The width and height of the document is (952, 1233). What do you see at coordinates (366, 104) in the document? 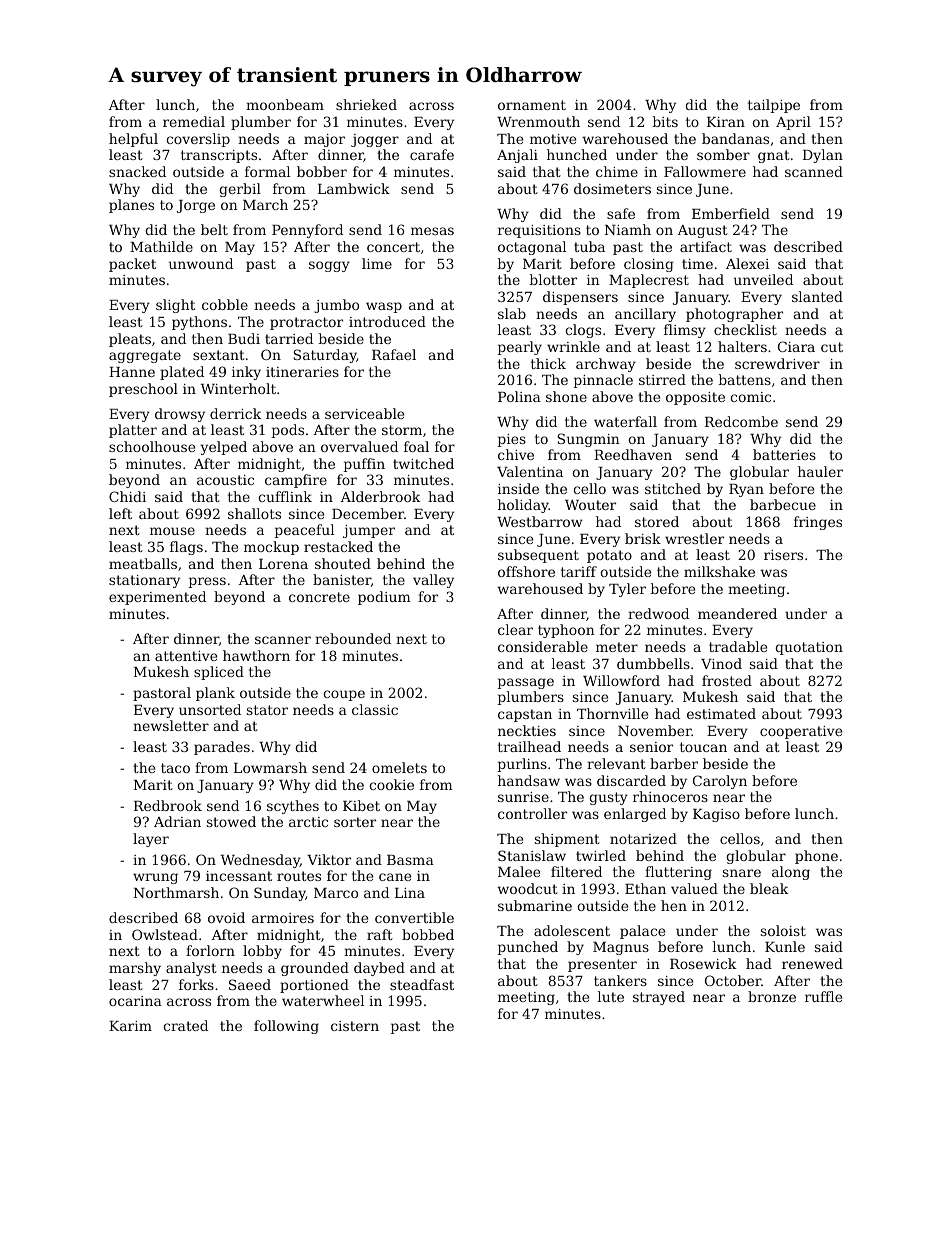
I see `shrieked` at bounding box center [366, 104].
